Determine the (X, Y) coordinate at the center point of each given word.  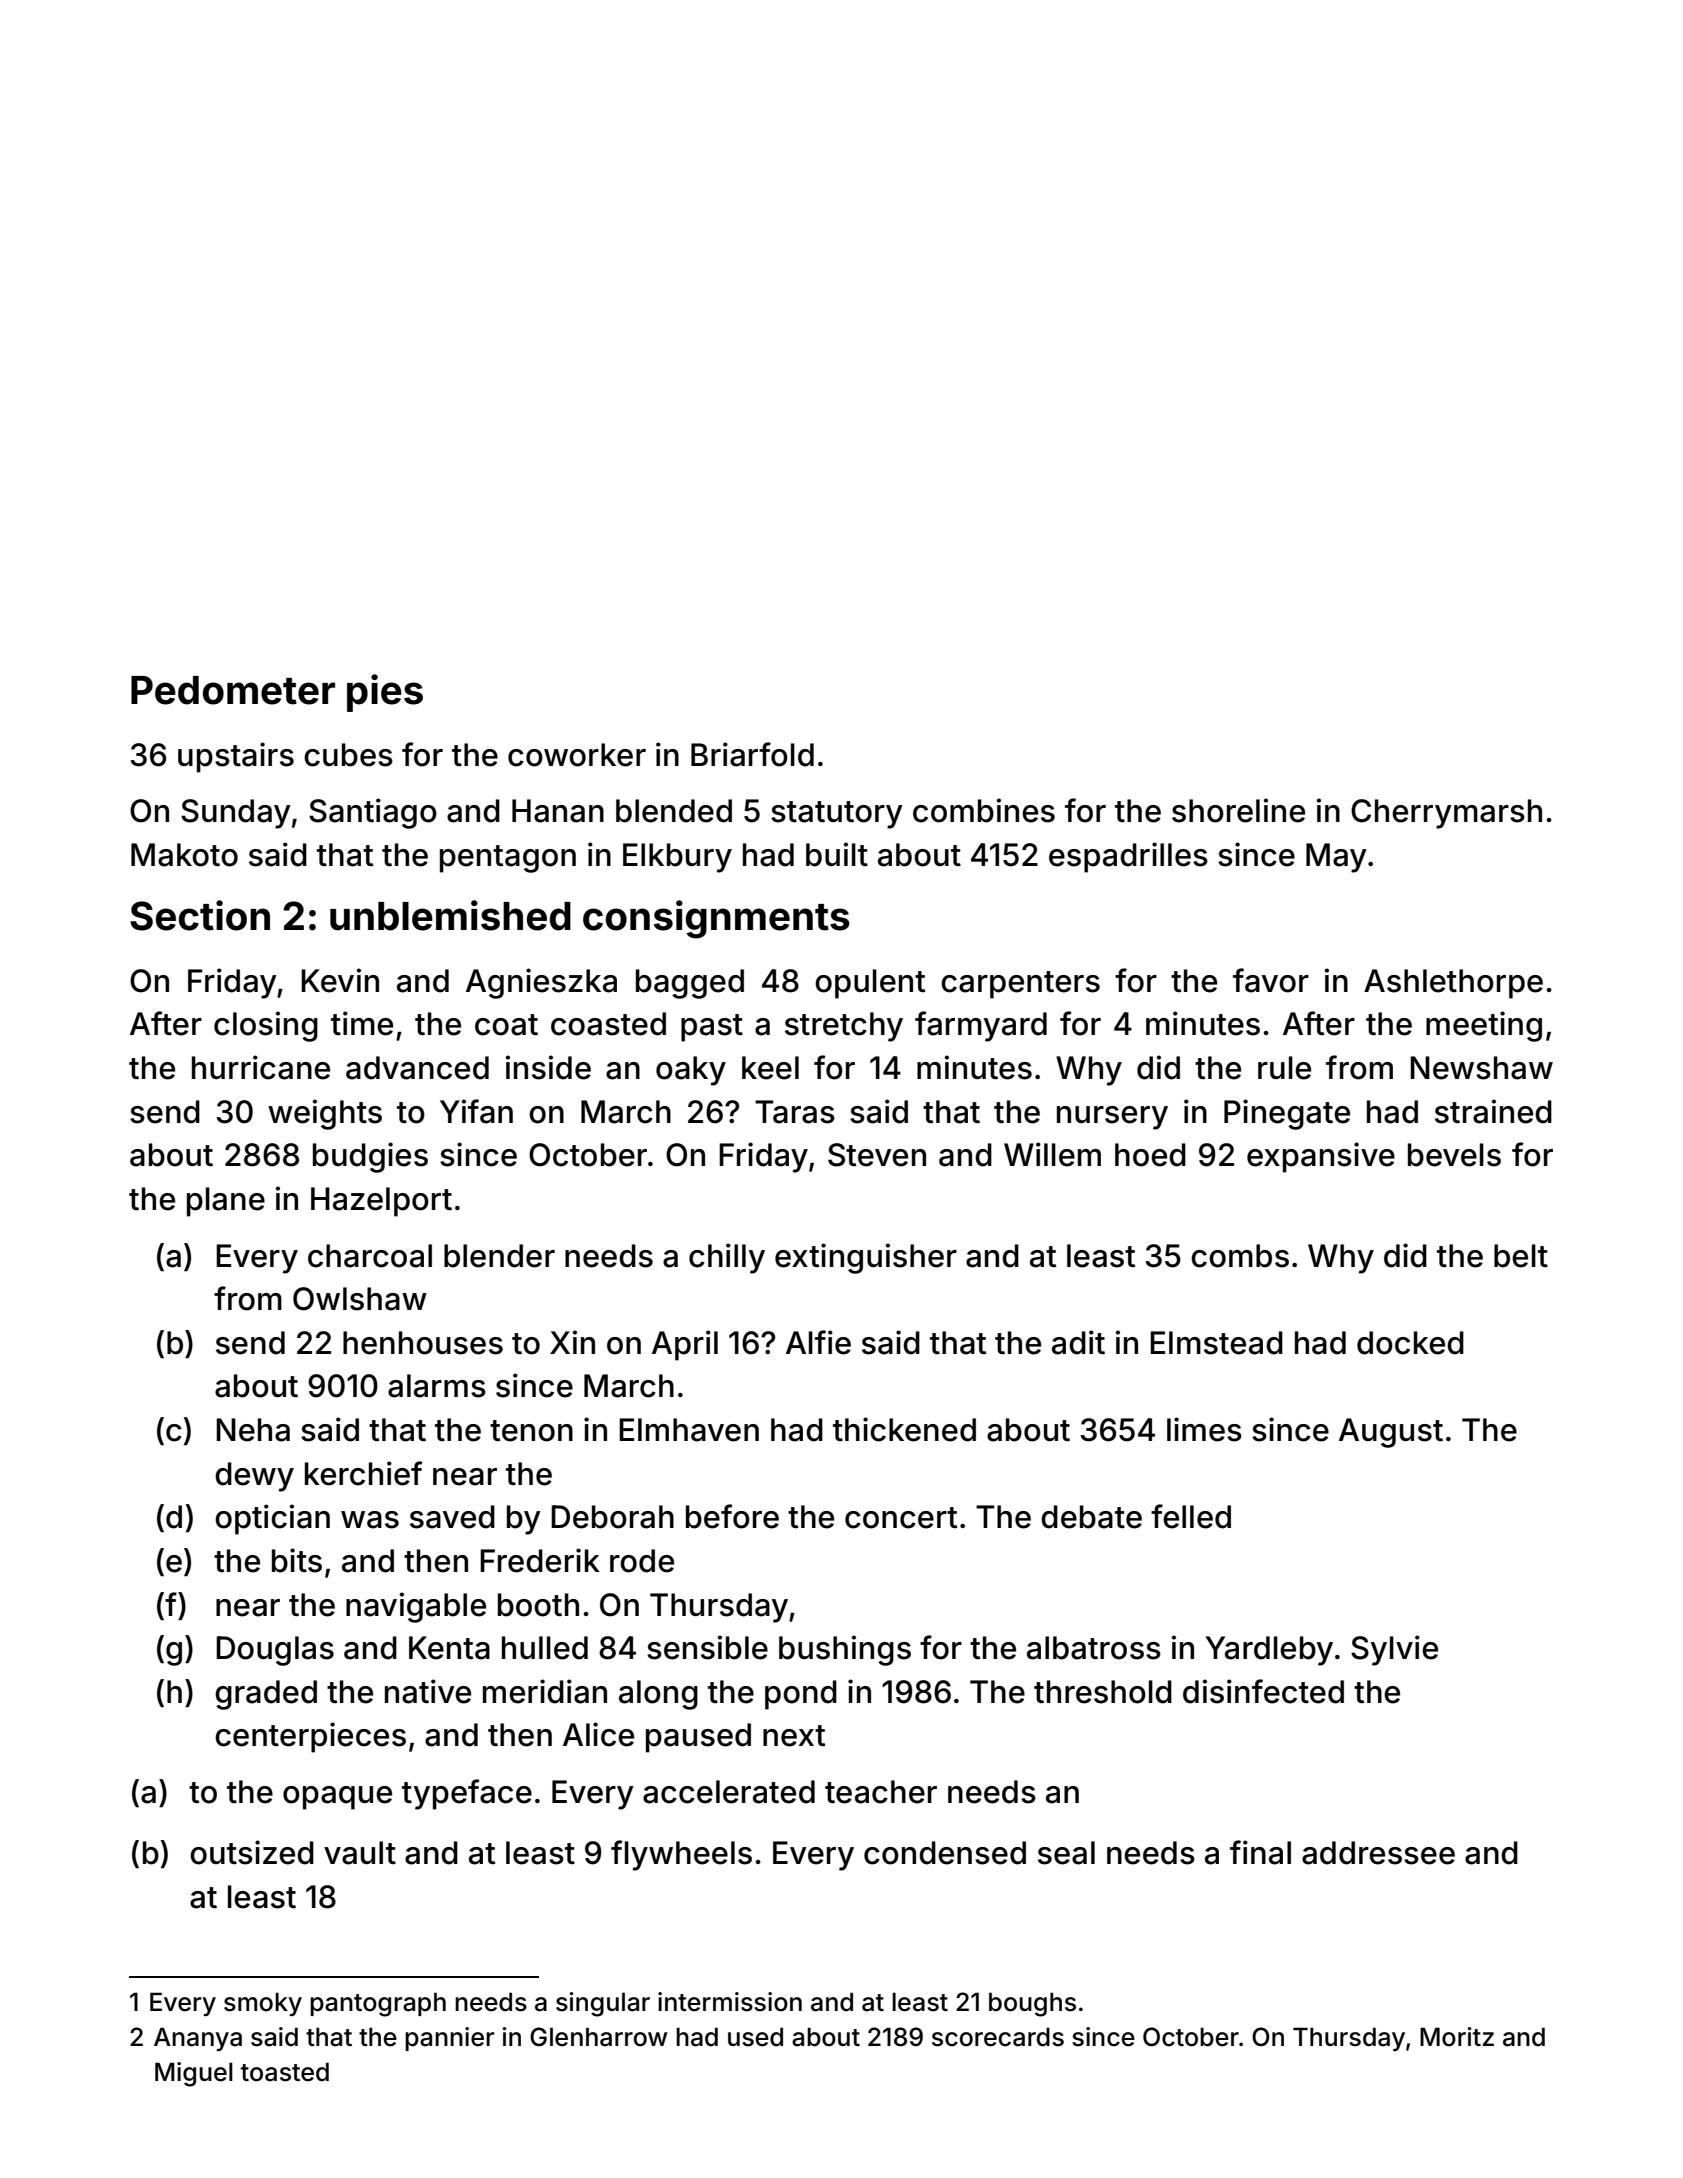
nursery (1112, 1118)
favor (1271, 980)
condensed (945, 1853)
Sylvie (1394, 1650)
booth (538, 1605)
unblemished (450, 915)
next (794, 1736)
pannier (450, 2039)
